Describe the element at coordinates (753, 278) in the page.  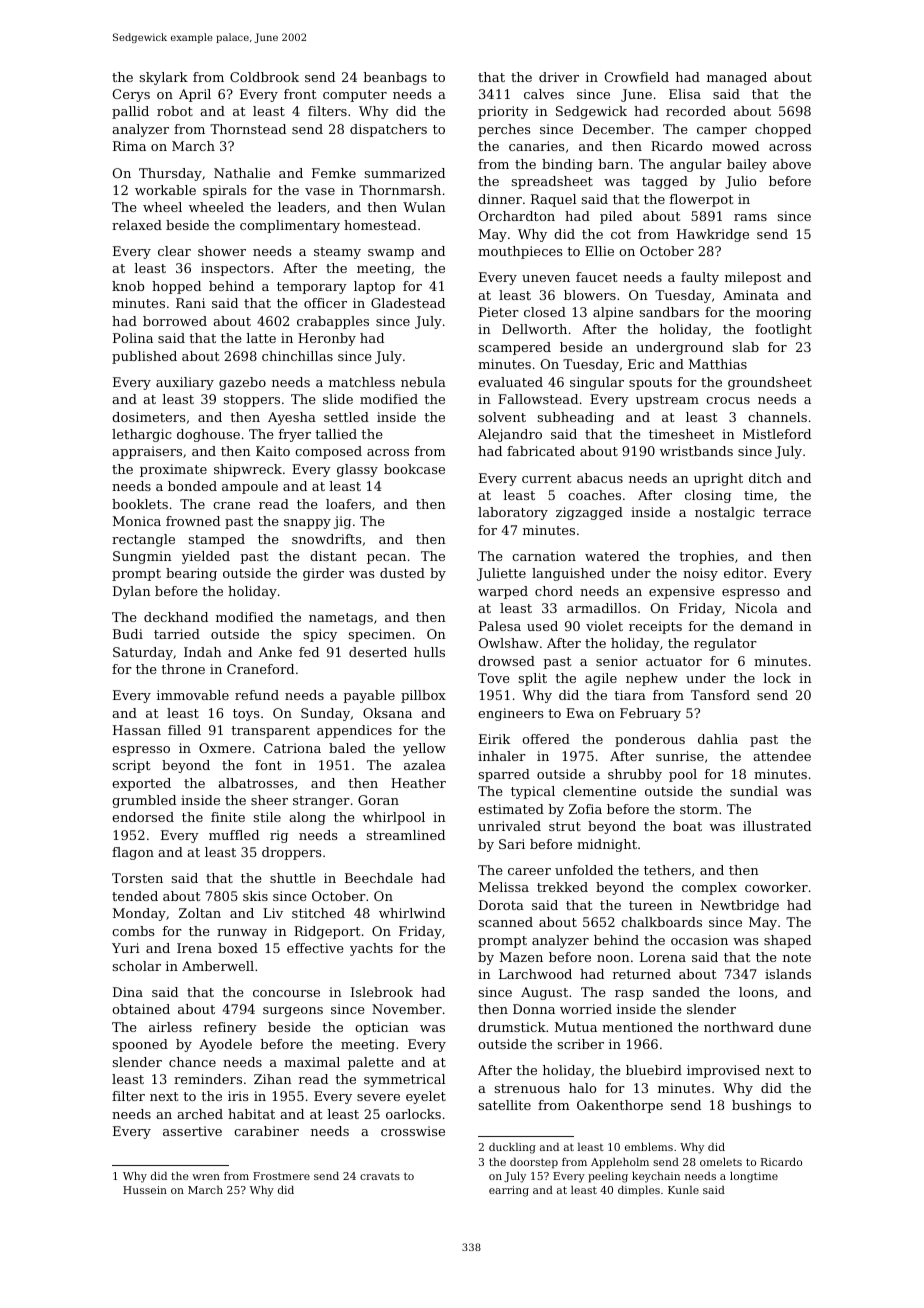
I see `milepost` at that location.
